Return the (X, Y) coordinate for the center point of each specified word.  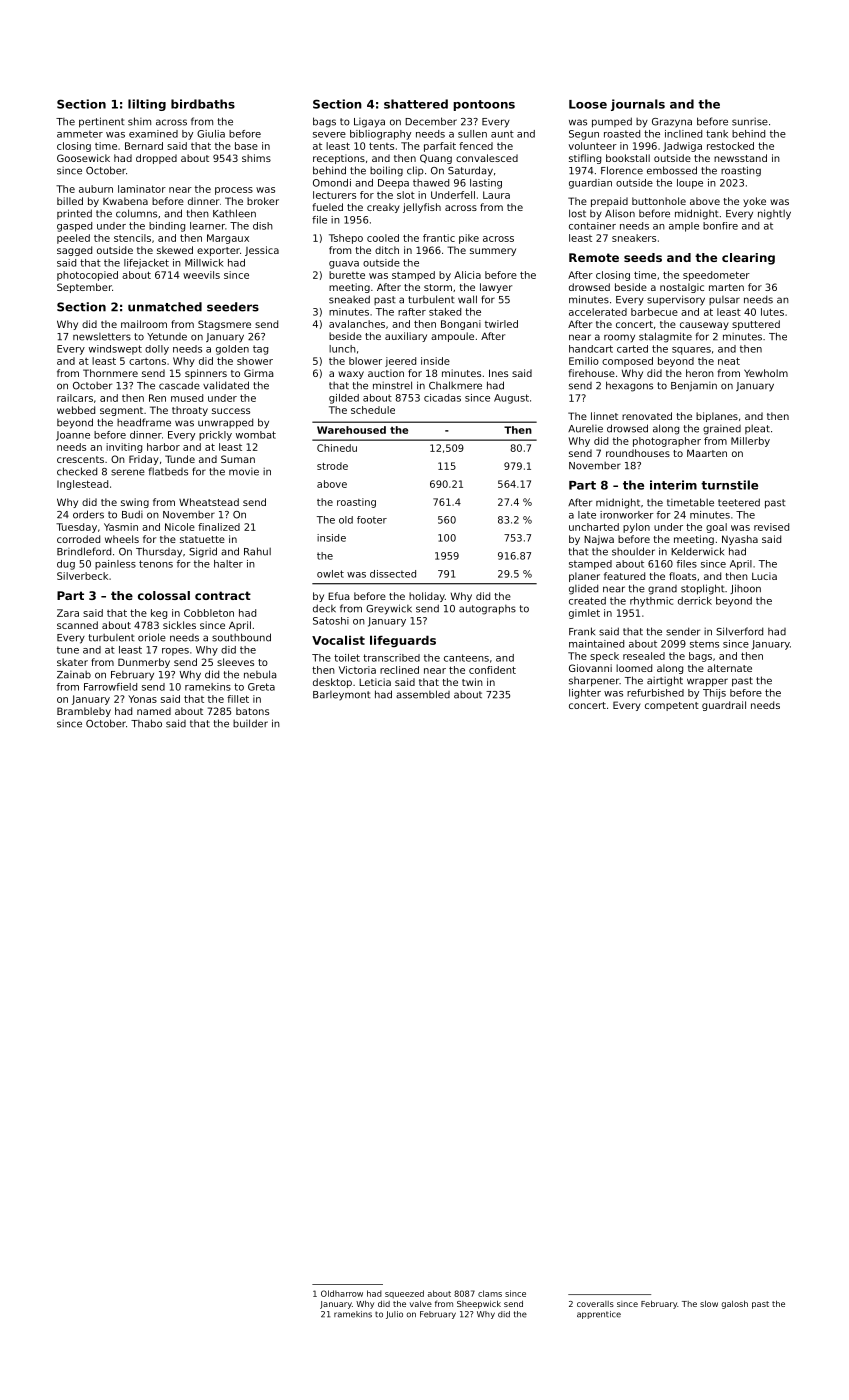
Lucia (764, 576)
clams (490, 1293)
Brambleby (84, 712)
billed (70, 201)
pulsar (724, 300)
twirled (501, 324)
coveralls (595, 1304)
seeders (233, 307)
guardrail (724, 706)
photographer (667, 442)
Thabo (146, 723)
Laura (496, 195)
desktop (332, 683)
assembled (423, 694)
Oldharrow (342, 1293)
